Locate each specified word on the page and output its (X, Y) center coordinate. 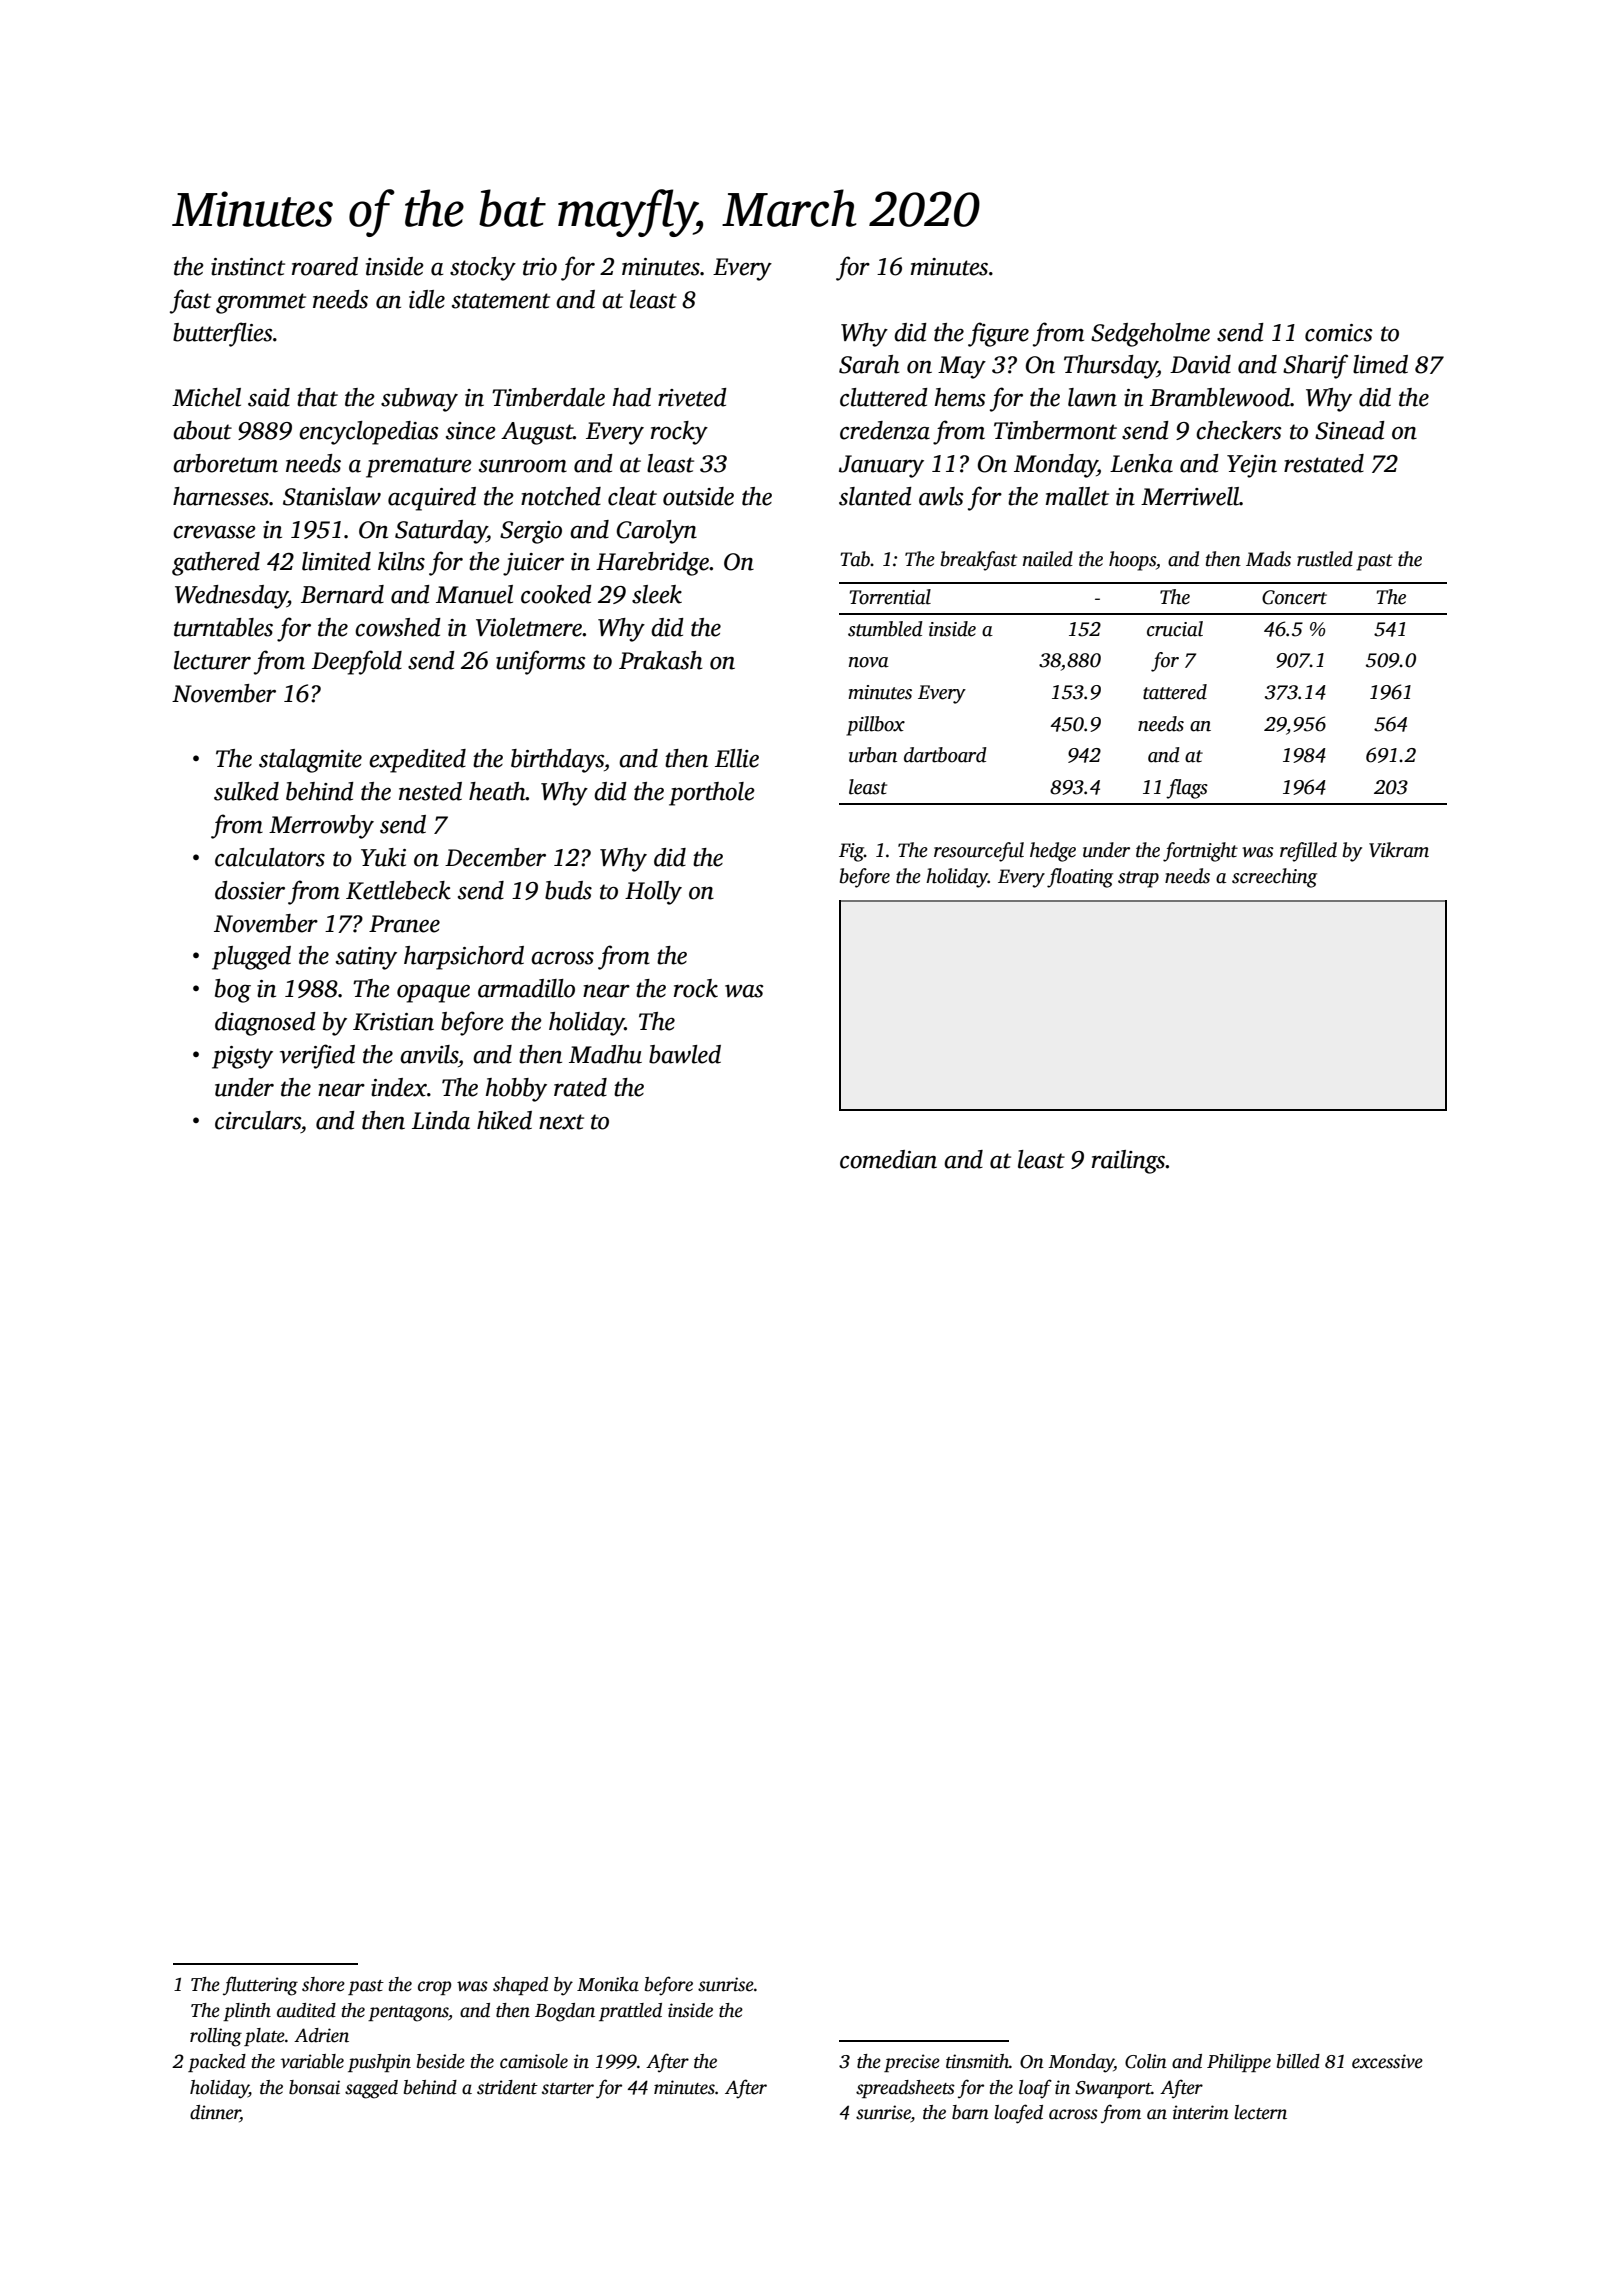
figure (998, 334)
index (399, 1087)
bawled (685, 1054)
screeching (1274, 878)
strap (1138, 879)
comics (1339, 333)
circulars (258, 1120)
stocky (483, 269)
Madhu (605, 1054)
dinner (215, 2113)
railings (1129, 1162)
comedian (888, 1159)
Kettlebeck (398, 890)
